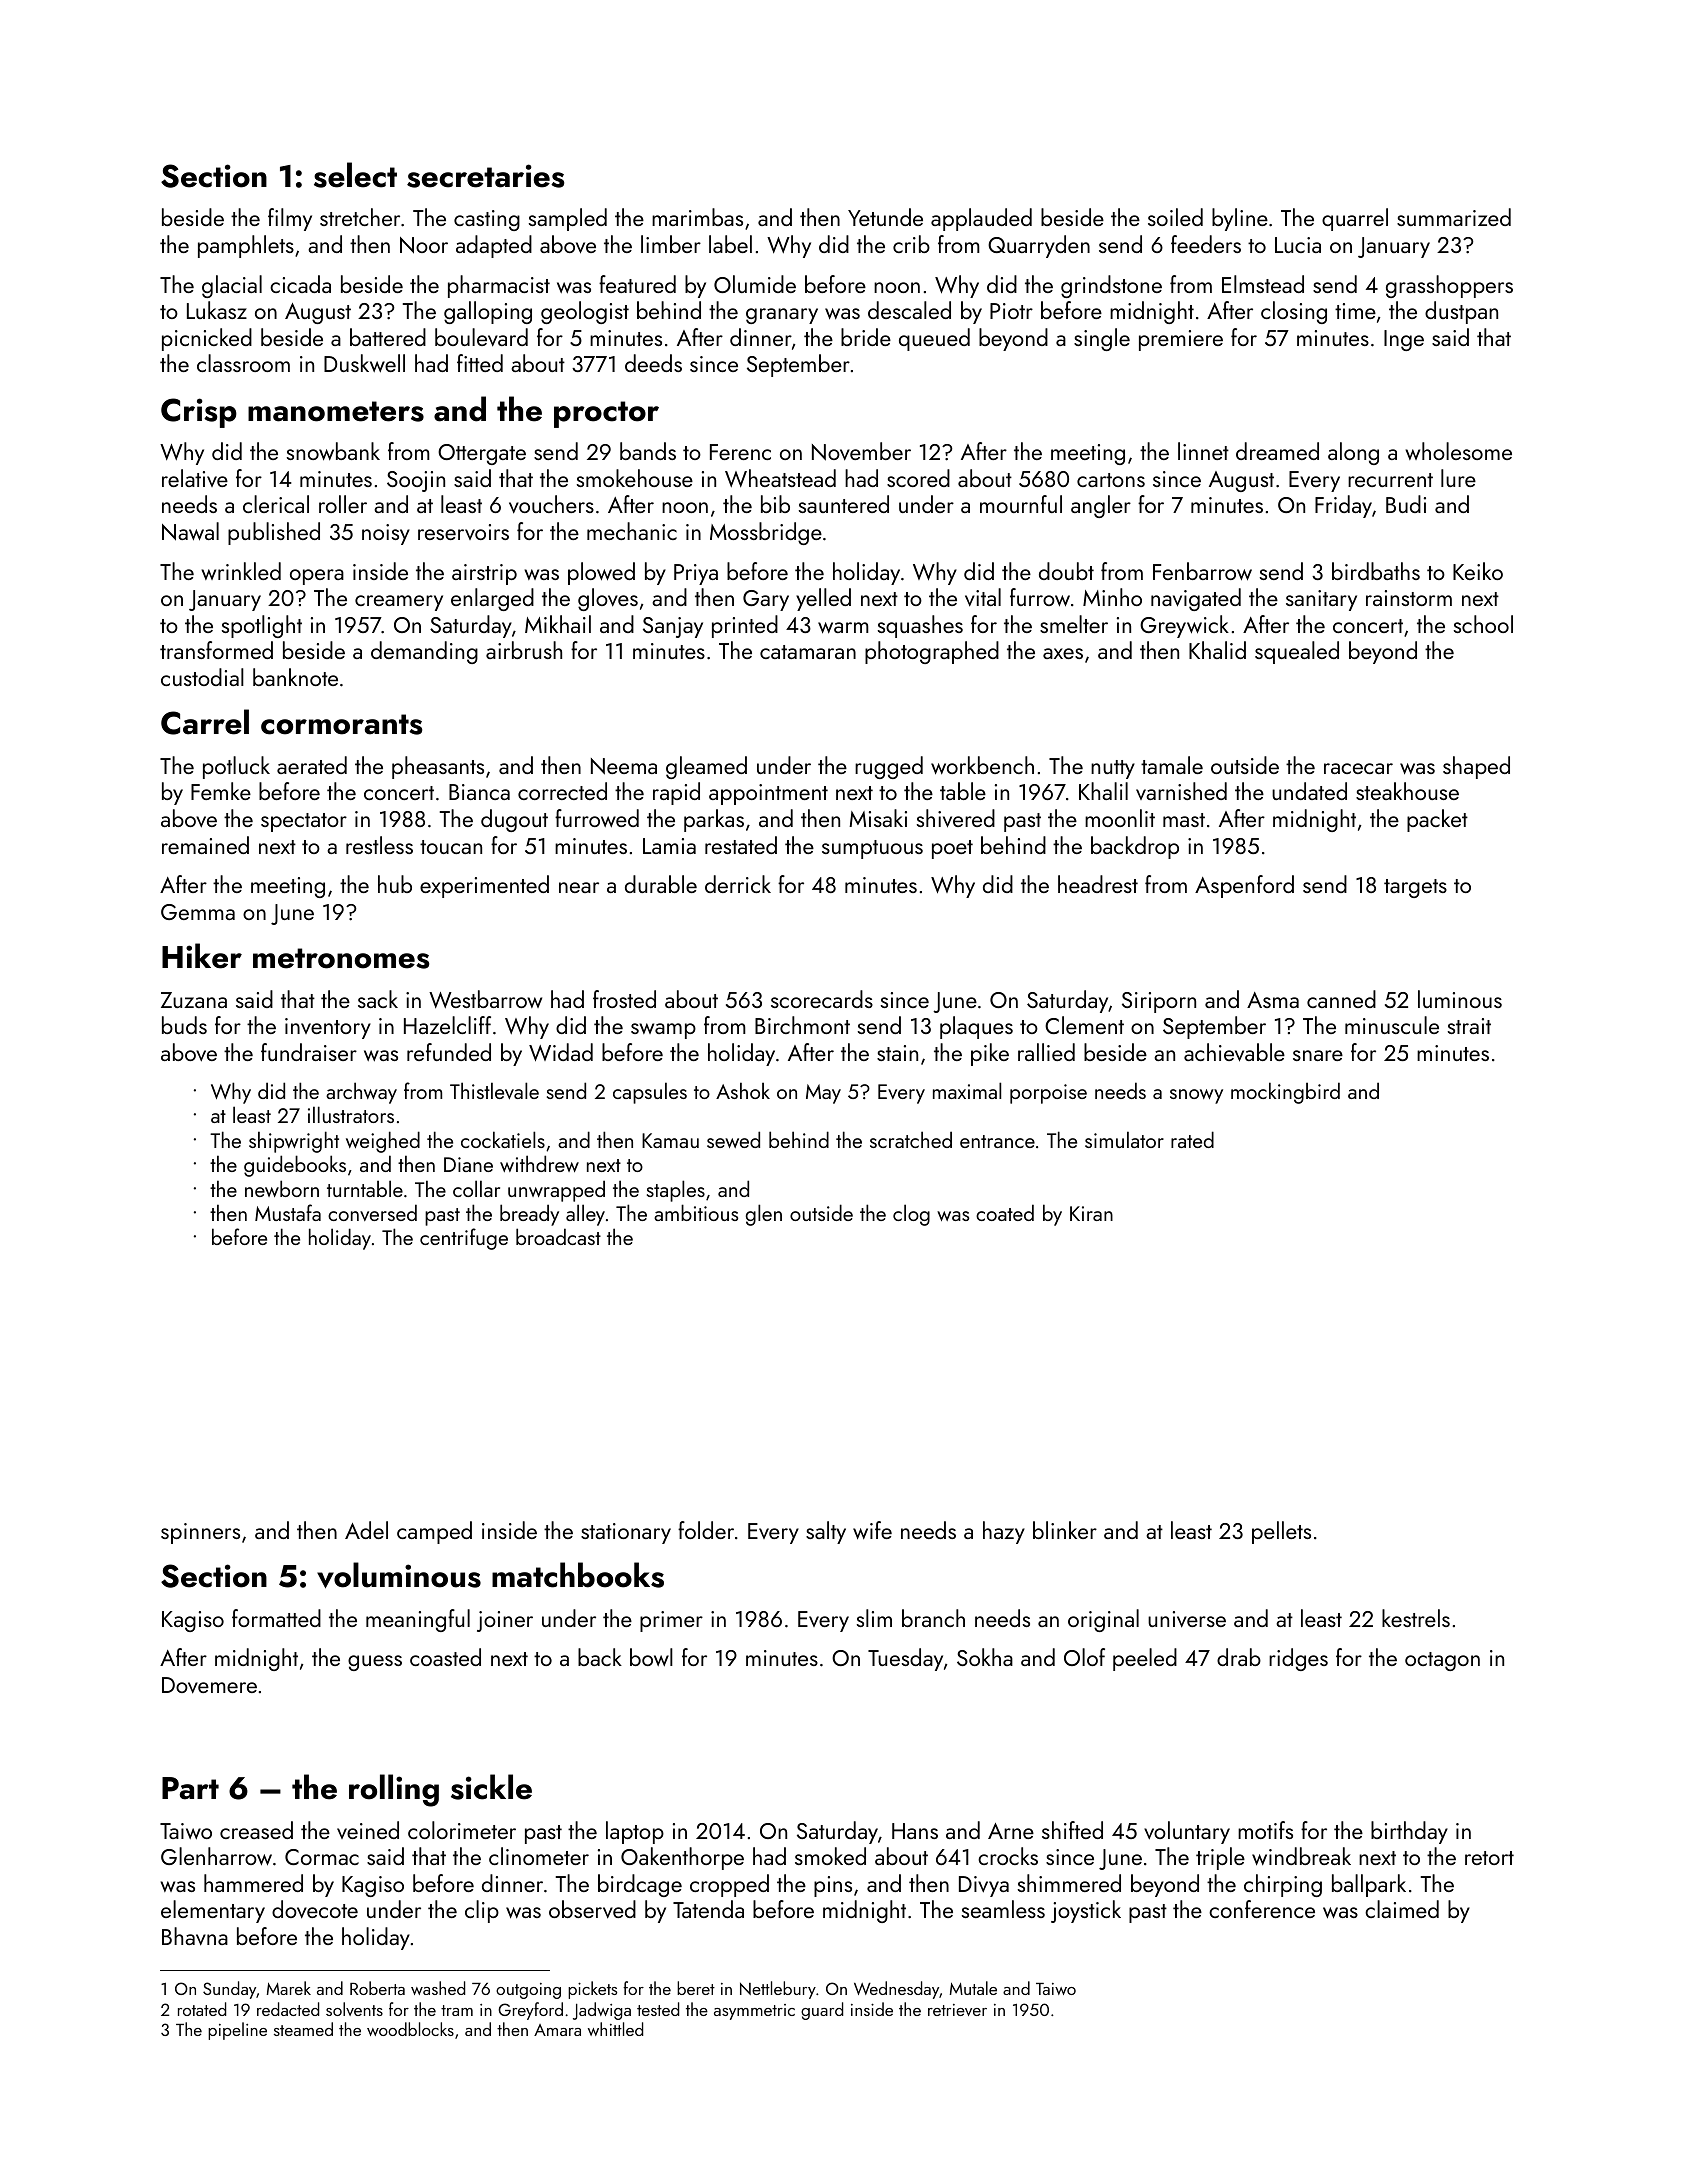  Describe the element at coordinates (1285, 1093) in the screenshot. I see `mockingbird` at that location.
